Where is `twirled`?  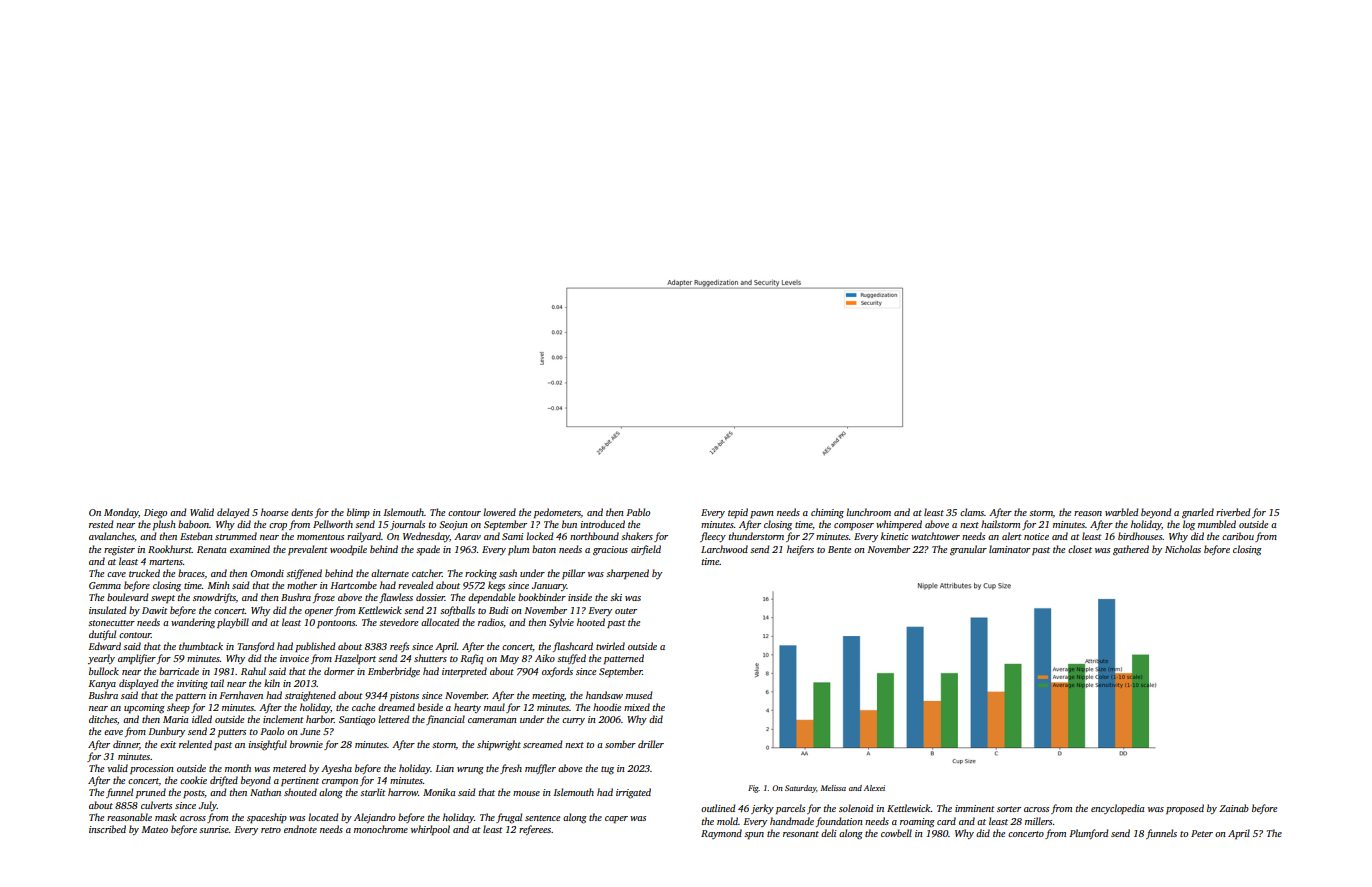 twirled is located at coordinates (610, 646).
